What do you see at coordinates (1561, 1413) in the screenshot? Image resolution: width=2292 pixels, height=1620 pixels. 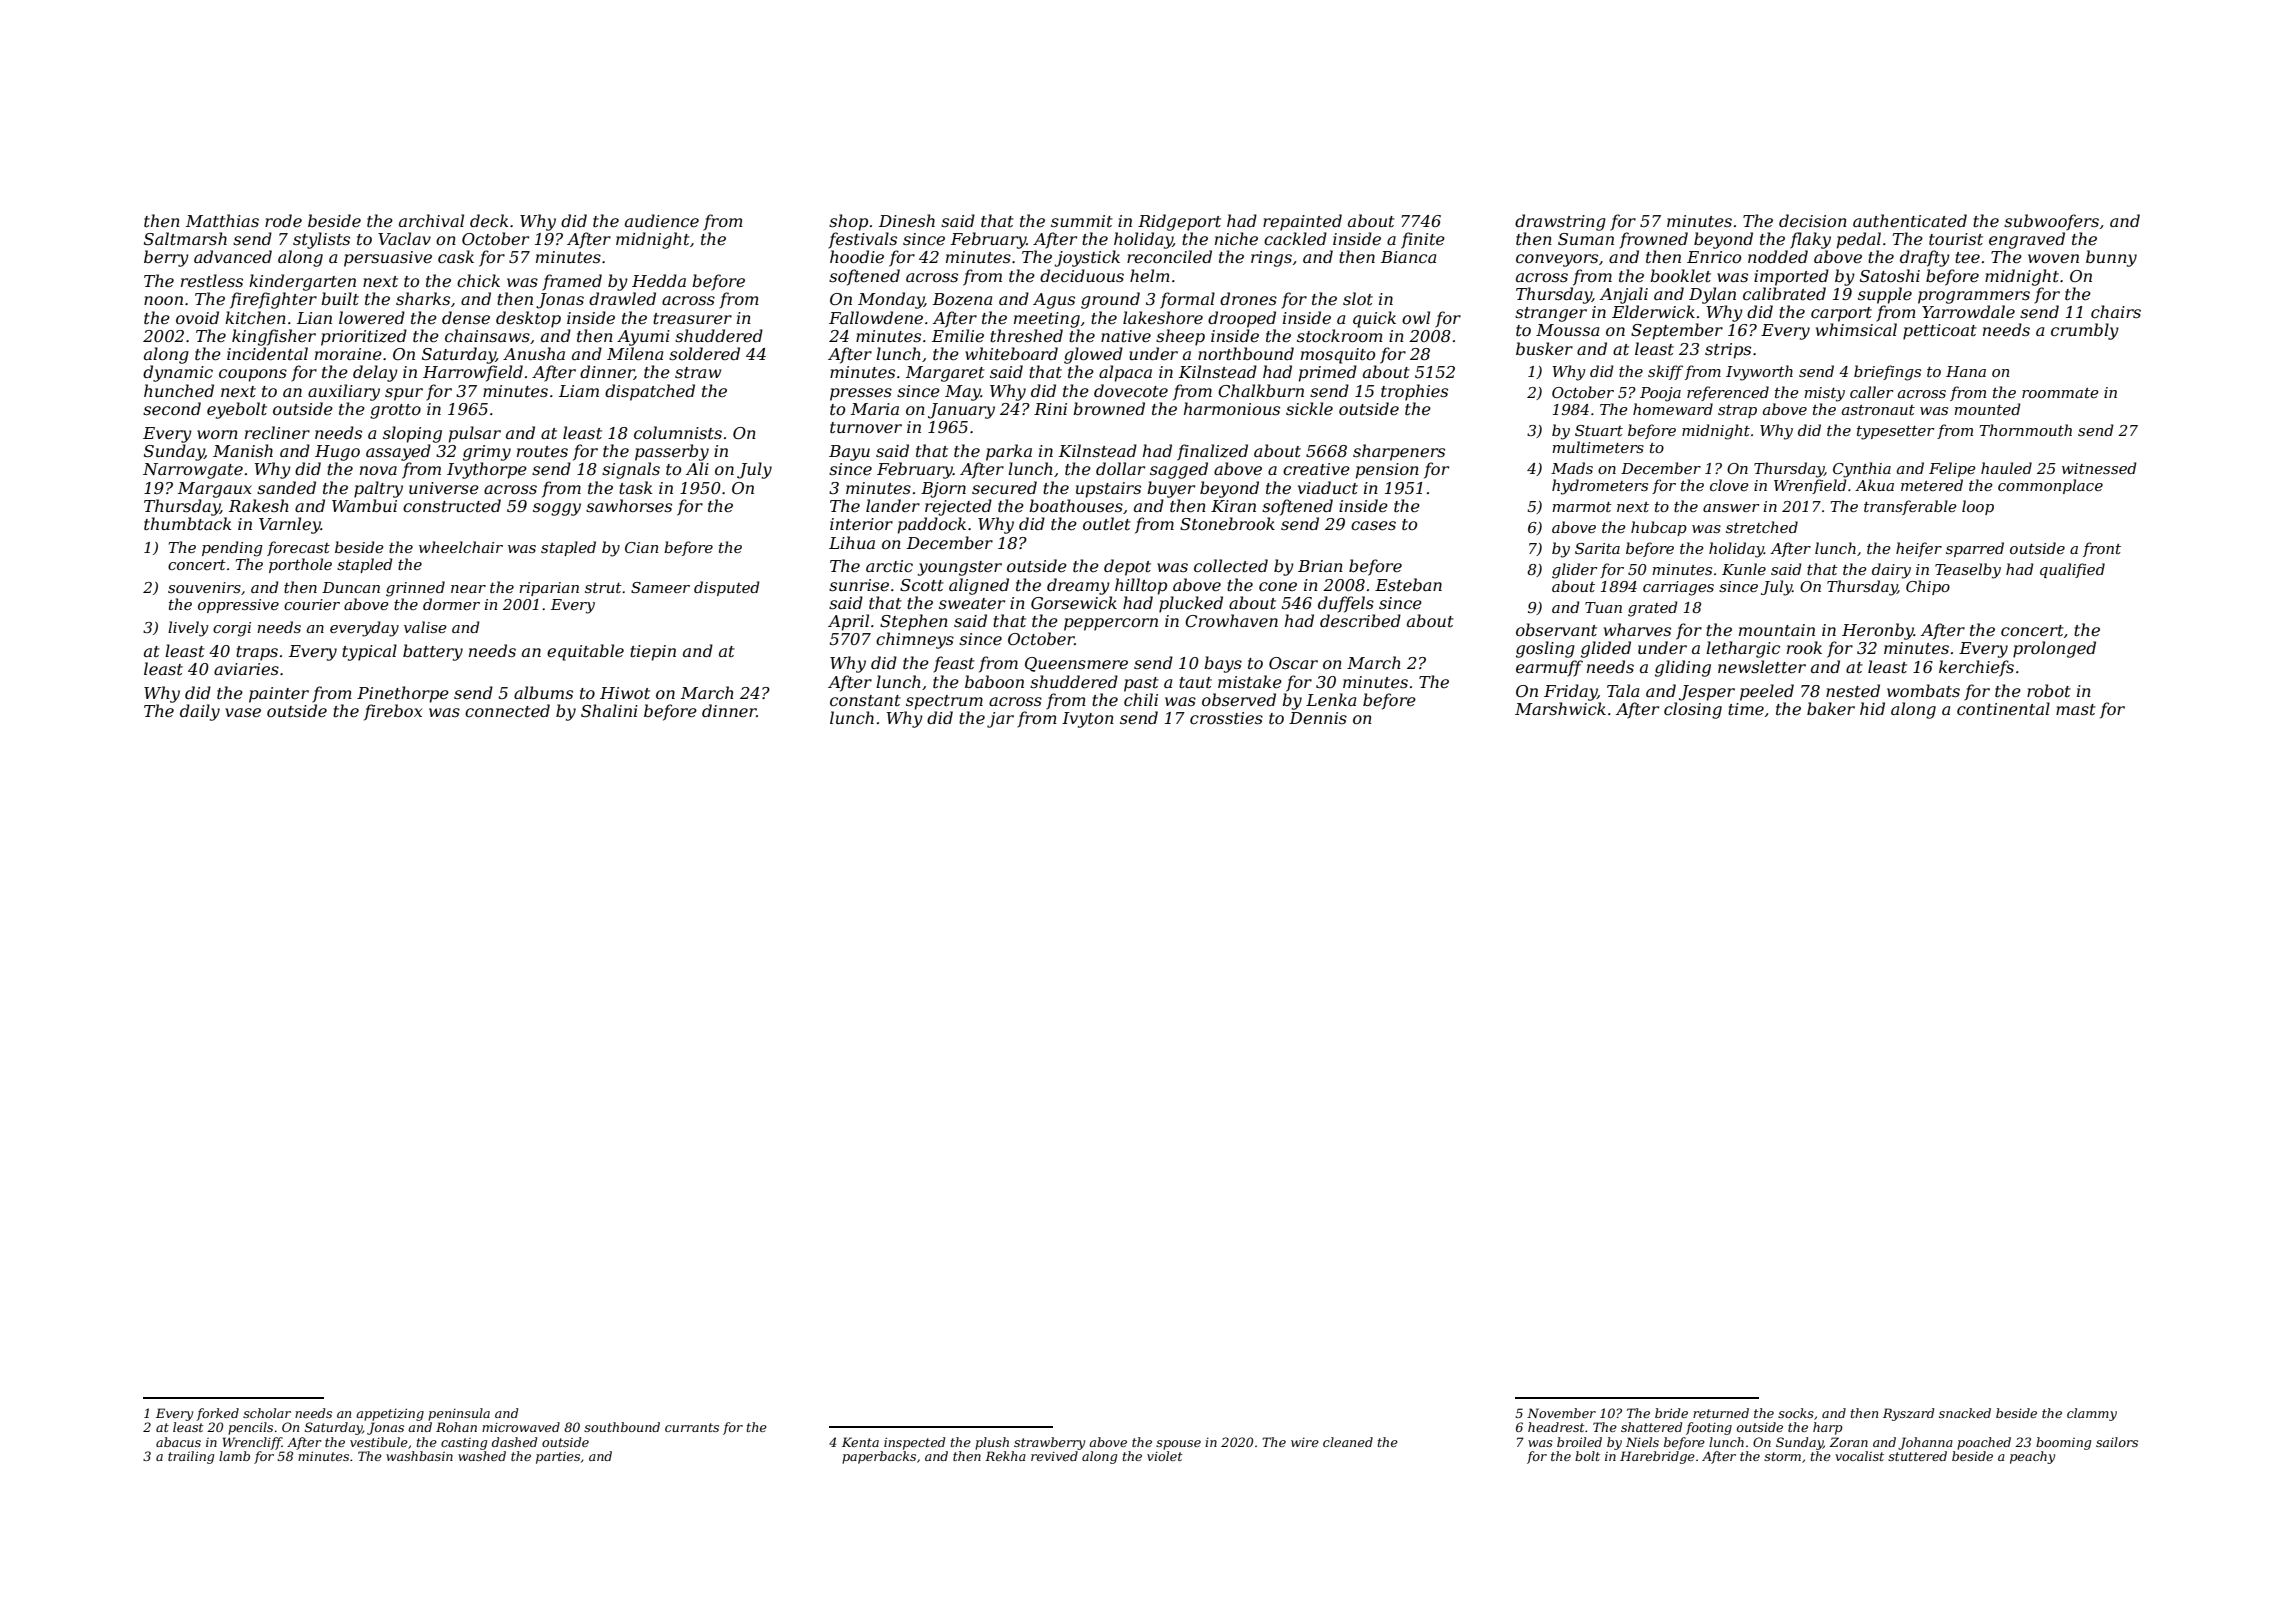 I see `November` at bounding box center [1561, 1413].
